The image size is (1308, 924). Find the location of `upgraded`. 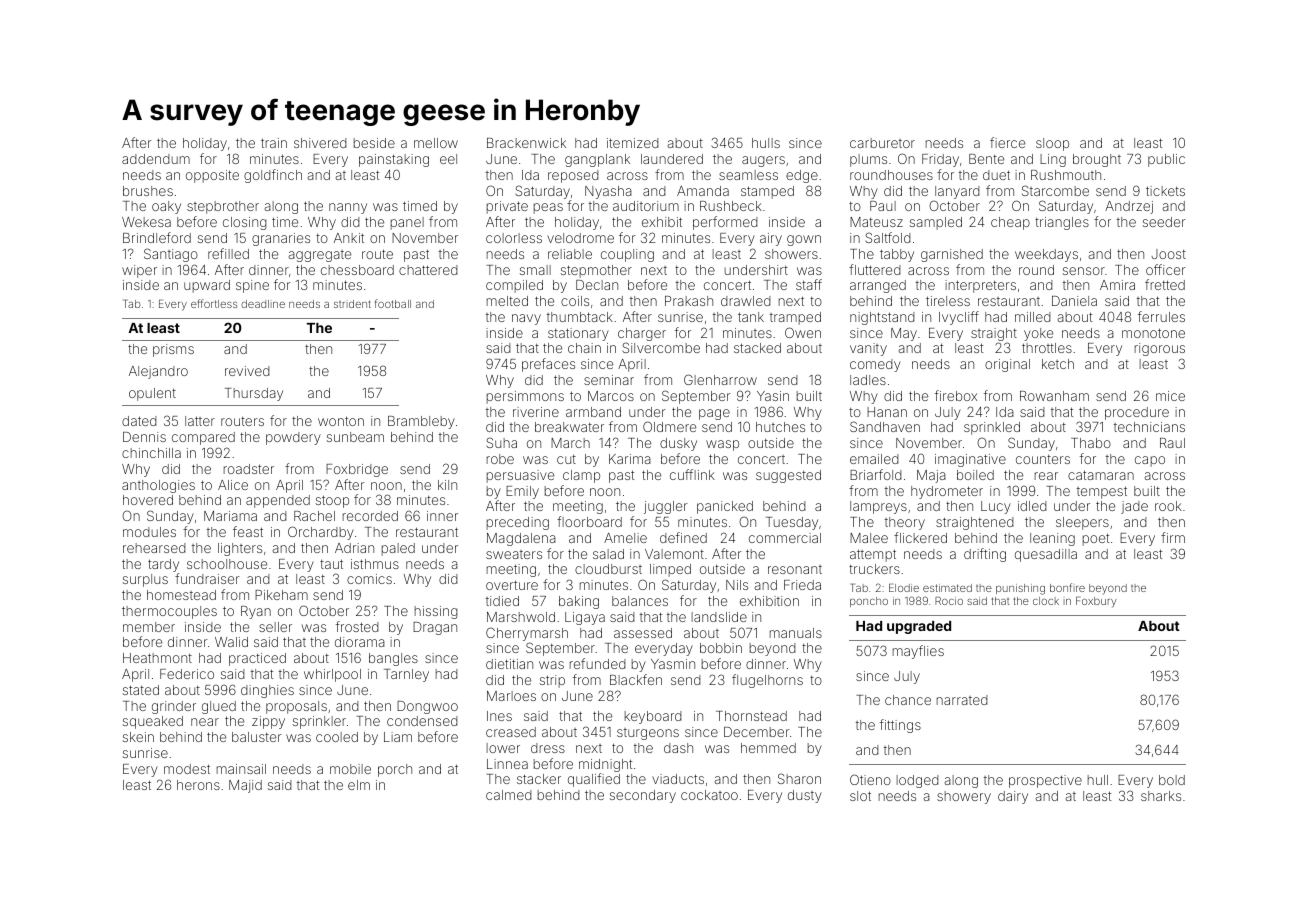

upgraded is located at coordinates (919, 627).
